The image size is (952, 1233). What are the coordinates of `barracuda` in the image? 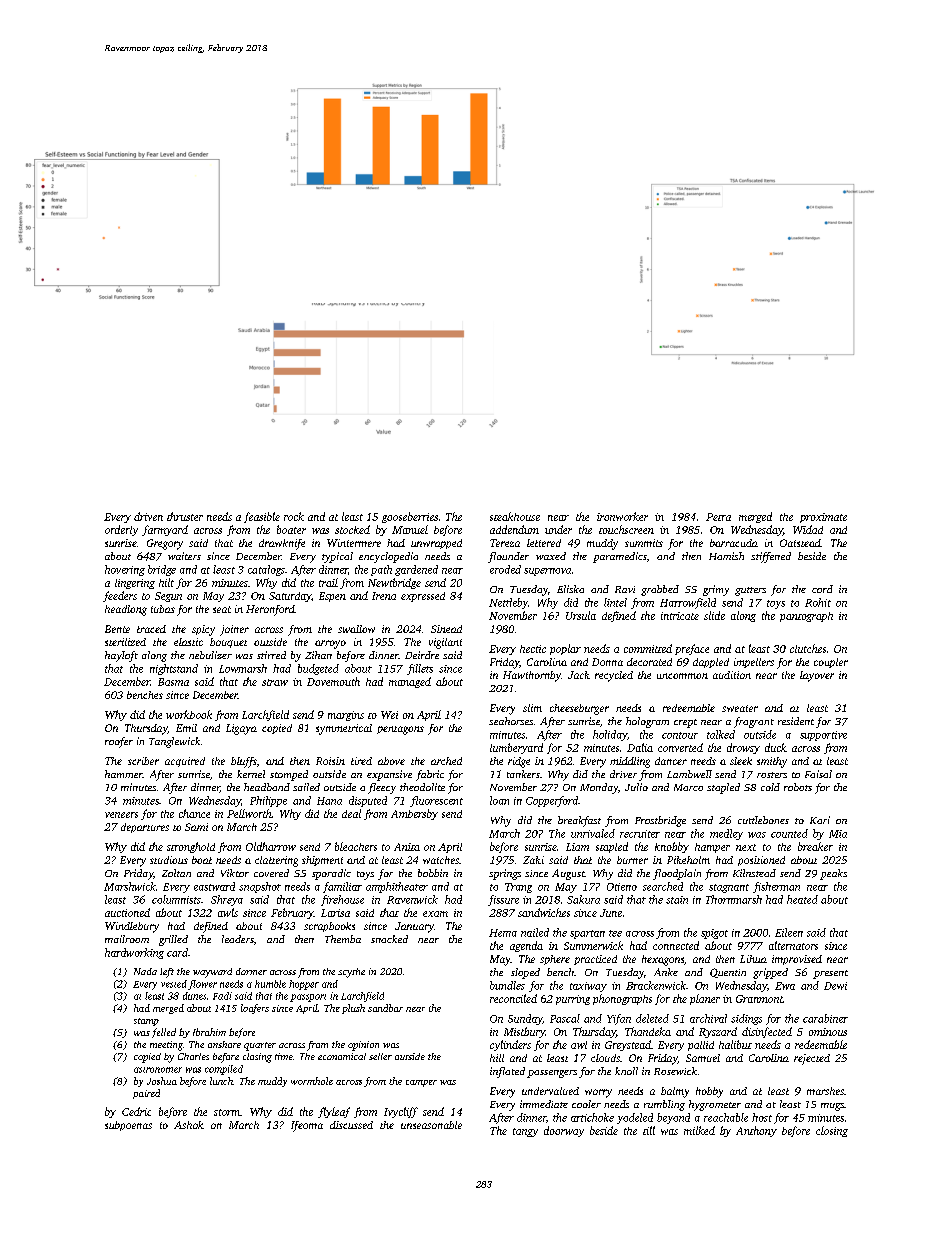 It's located at (734, 543).
